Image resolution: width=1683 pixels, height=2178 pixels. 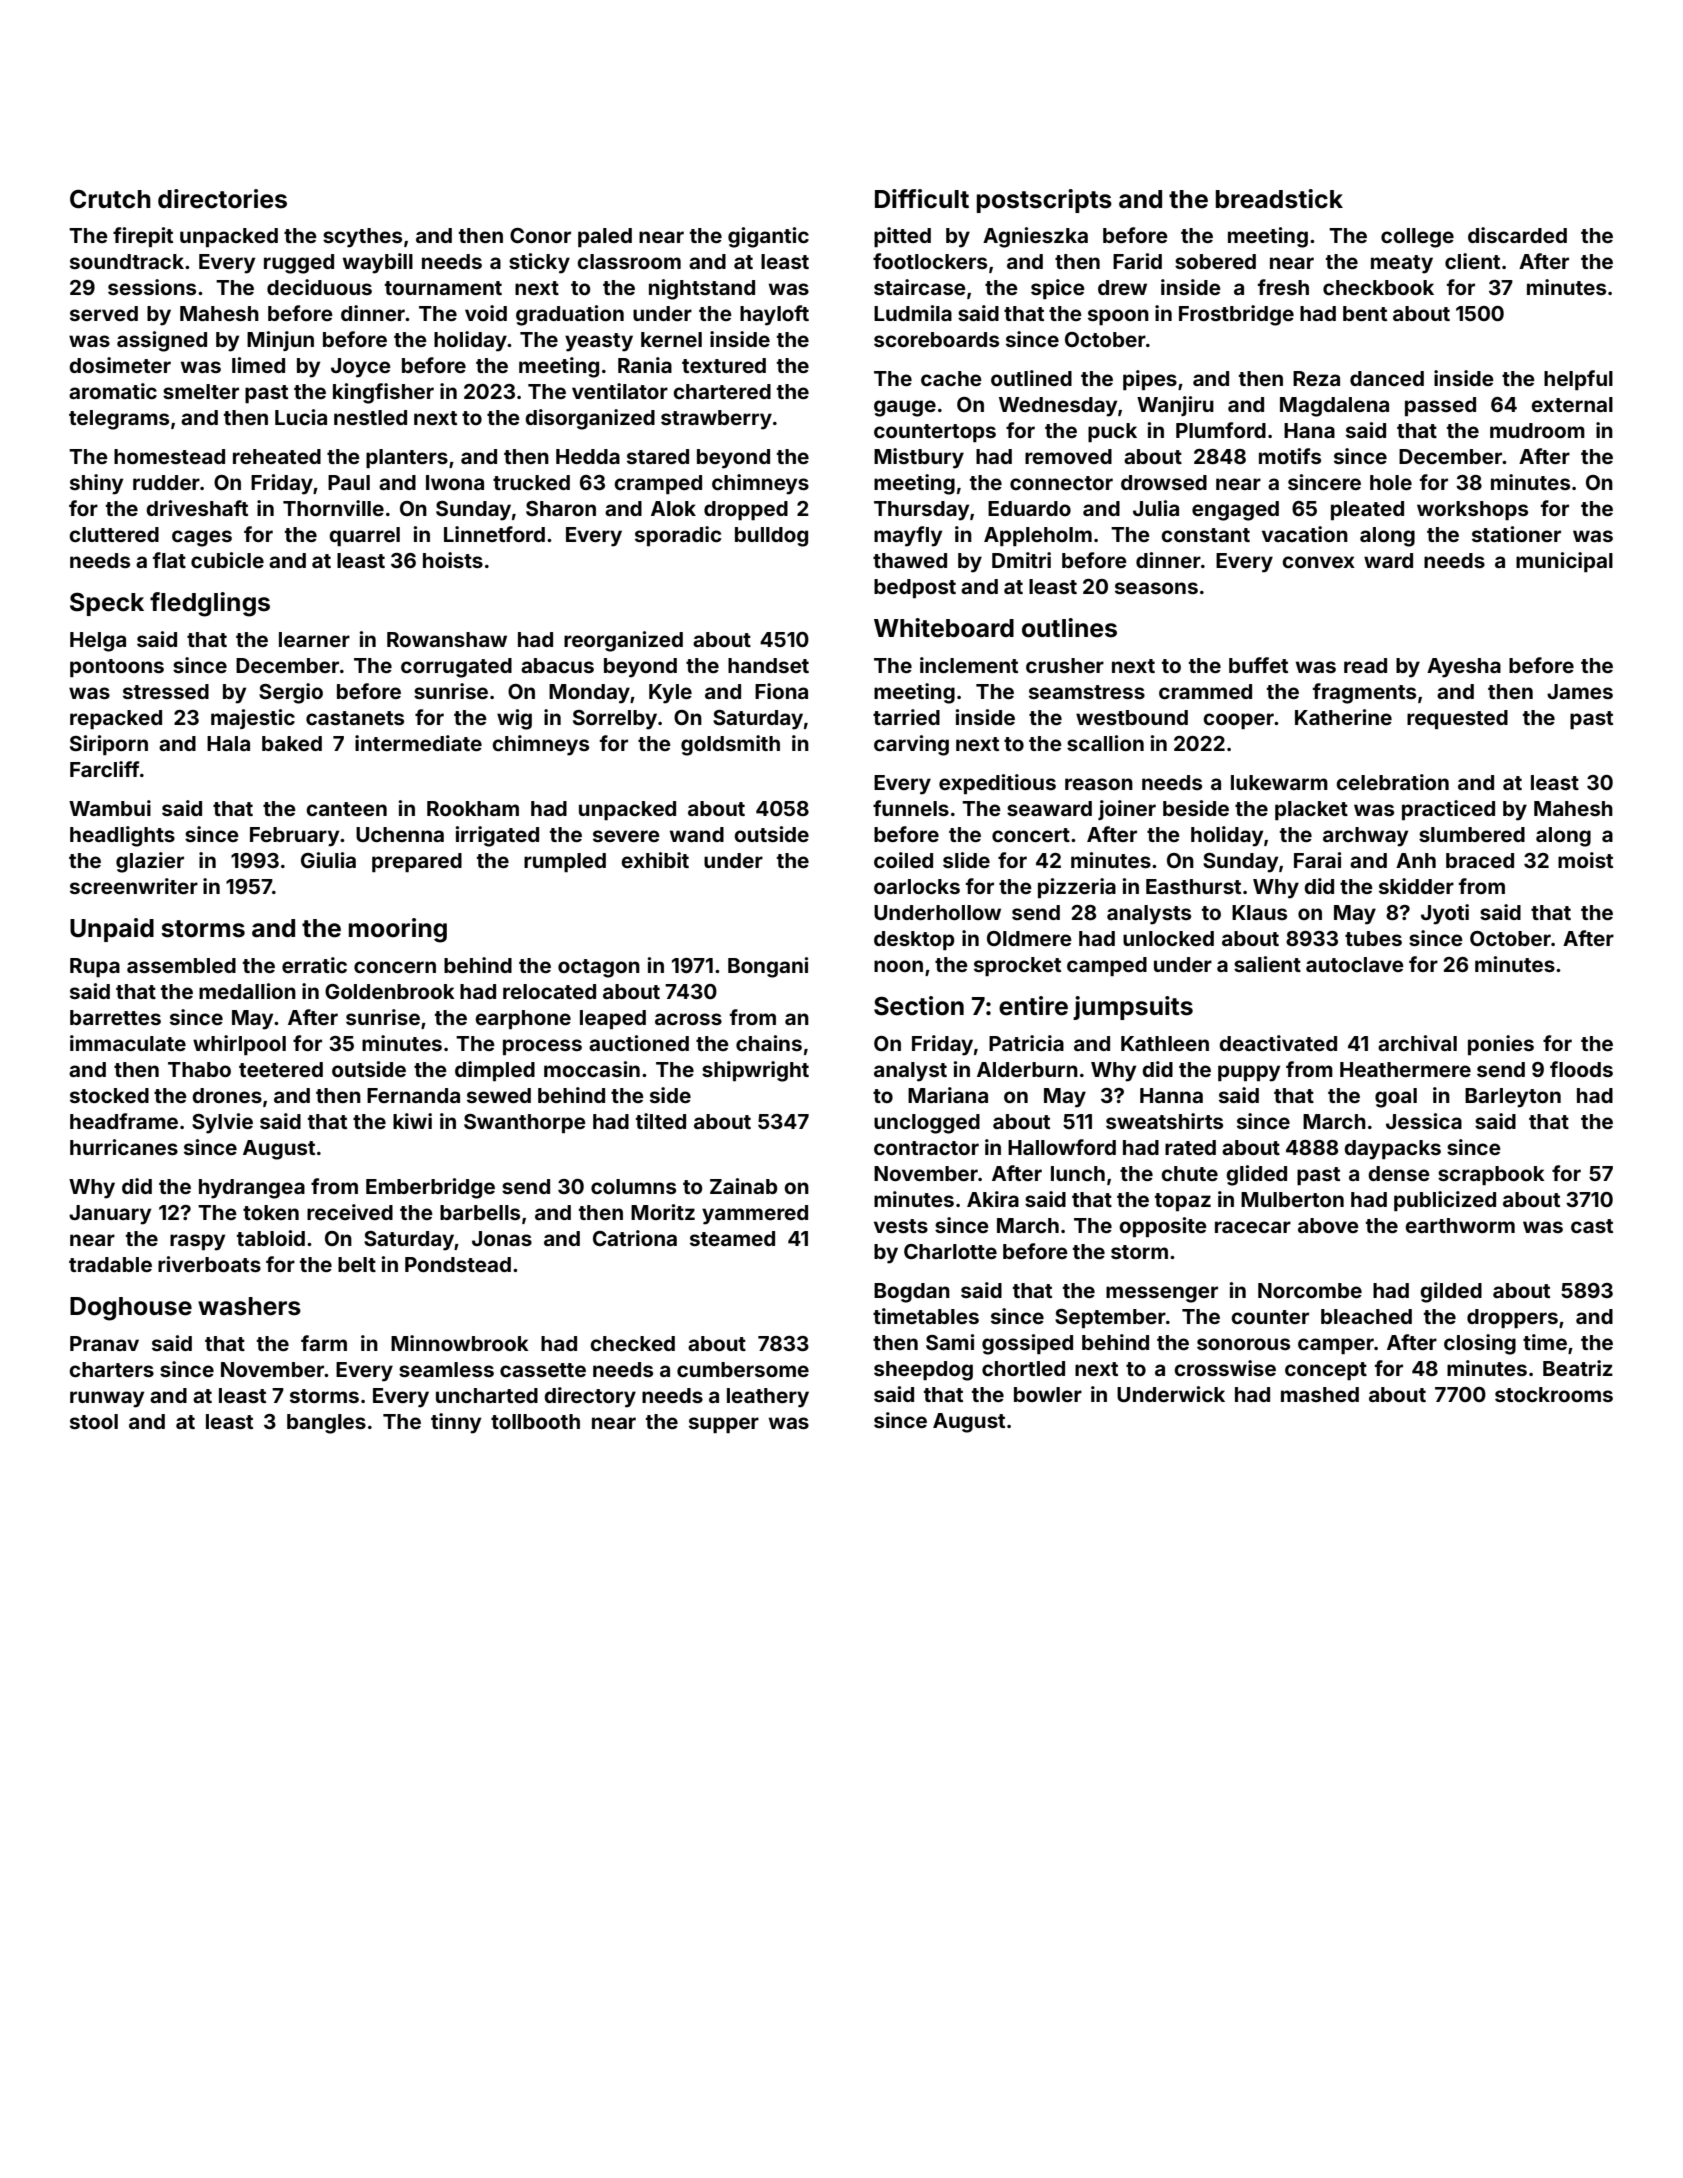 I want to click on pleated, so click(x=1367, y=510).
